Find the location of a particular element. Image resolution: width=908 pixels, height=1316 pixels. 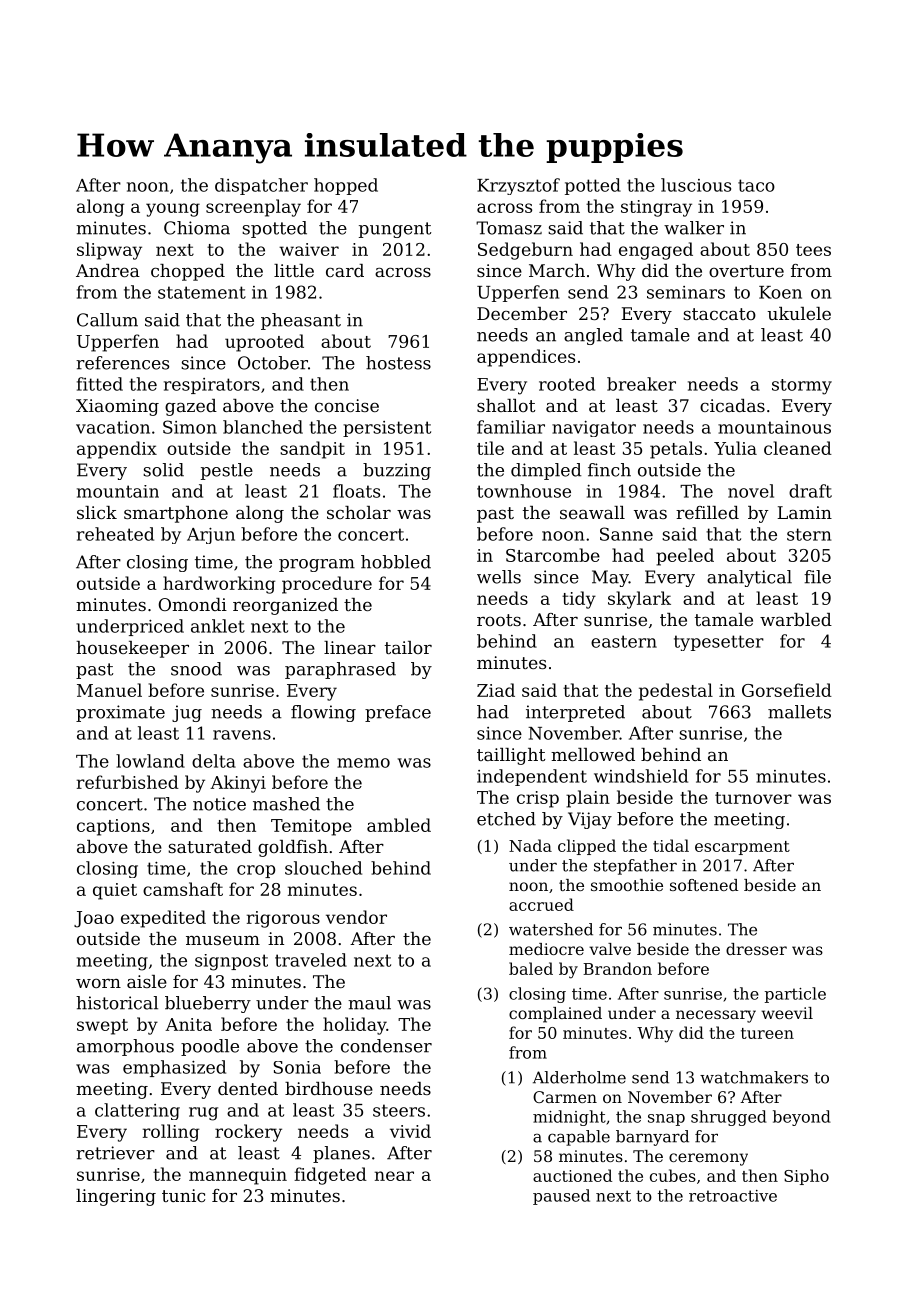

refurbished is located at coordinates (128, 782).
